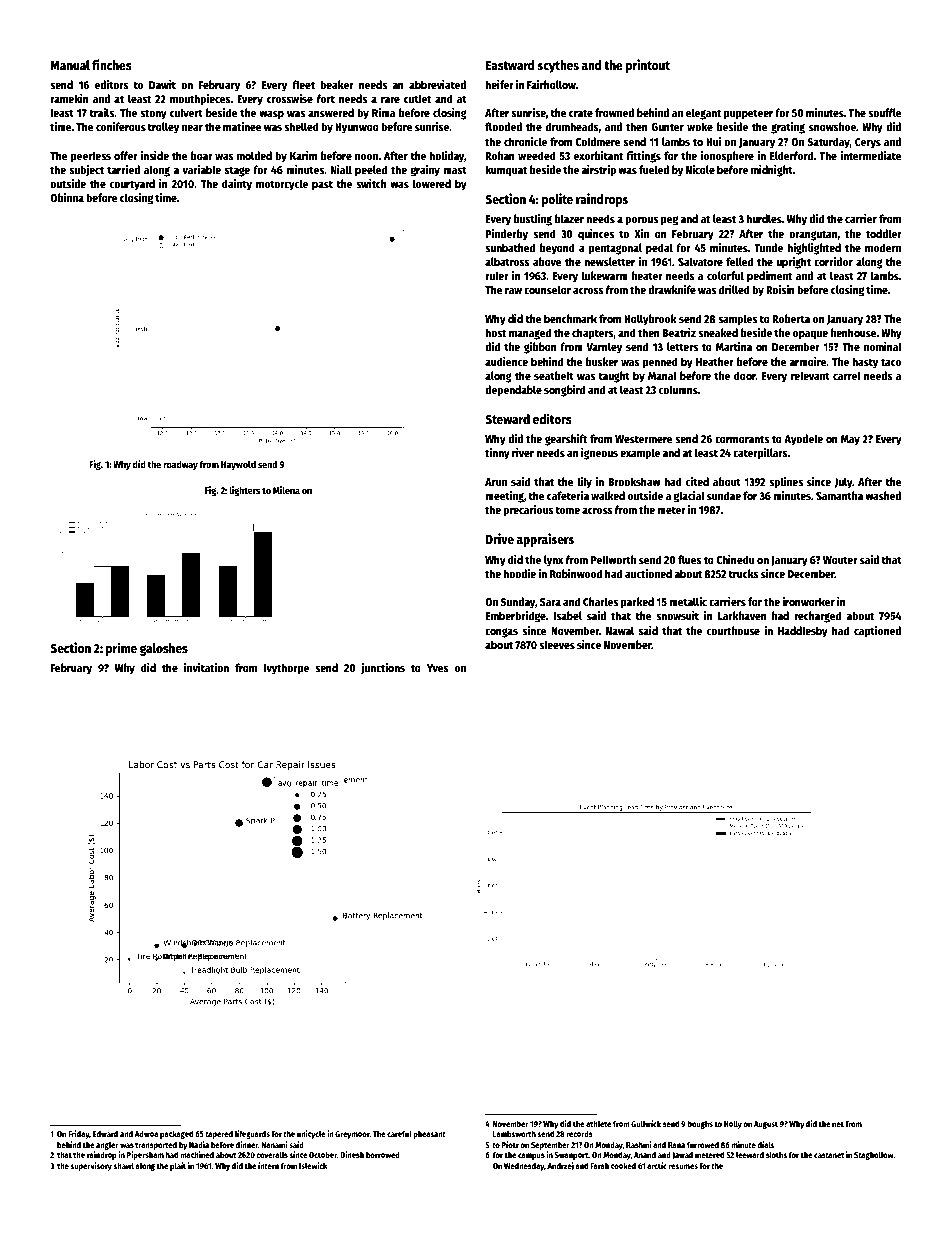 The image size is (952, 1233). I want to click on washed, so click(883, 495).
